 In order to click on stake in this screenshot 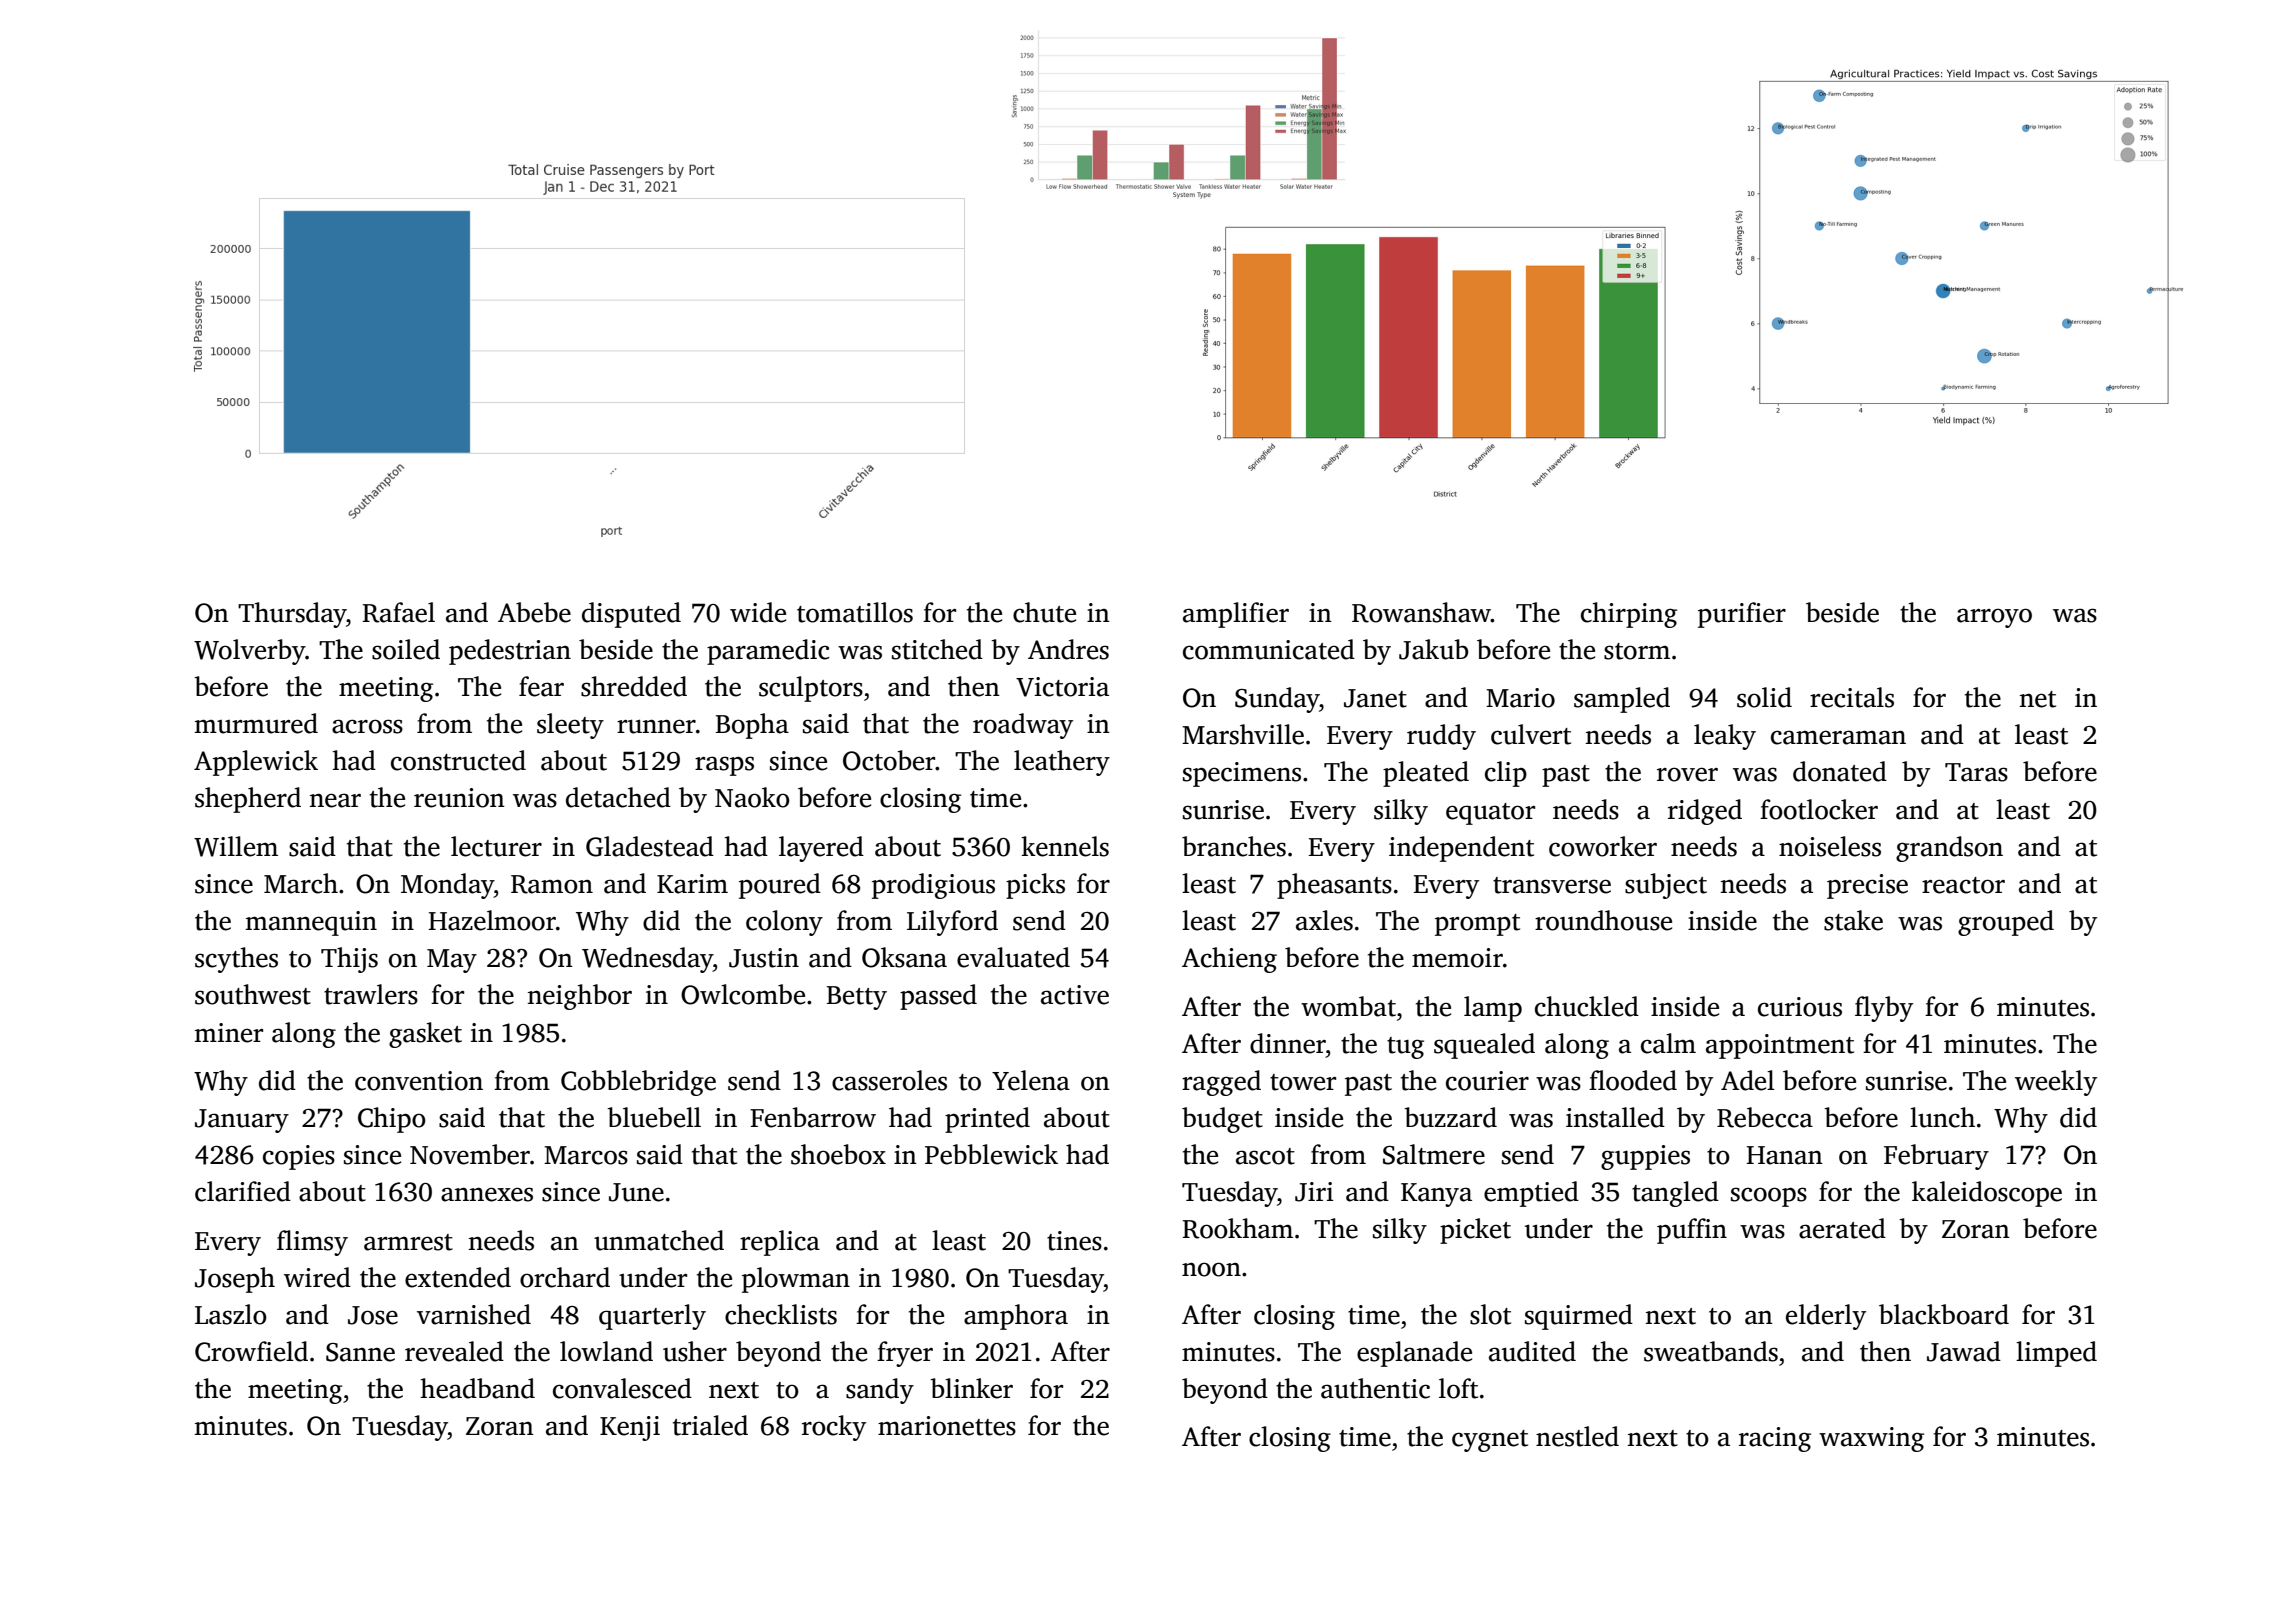, I will do `click(1853, 920)`.
